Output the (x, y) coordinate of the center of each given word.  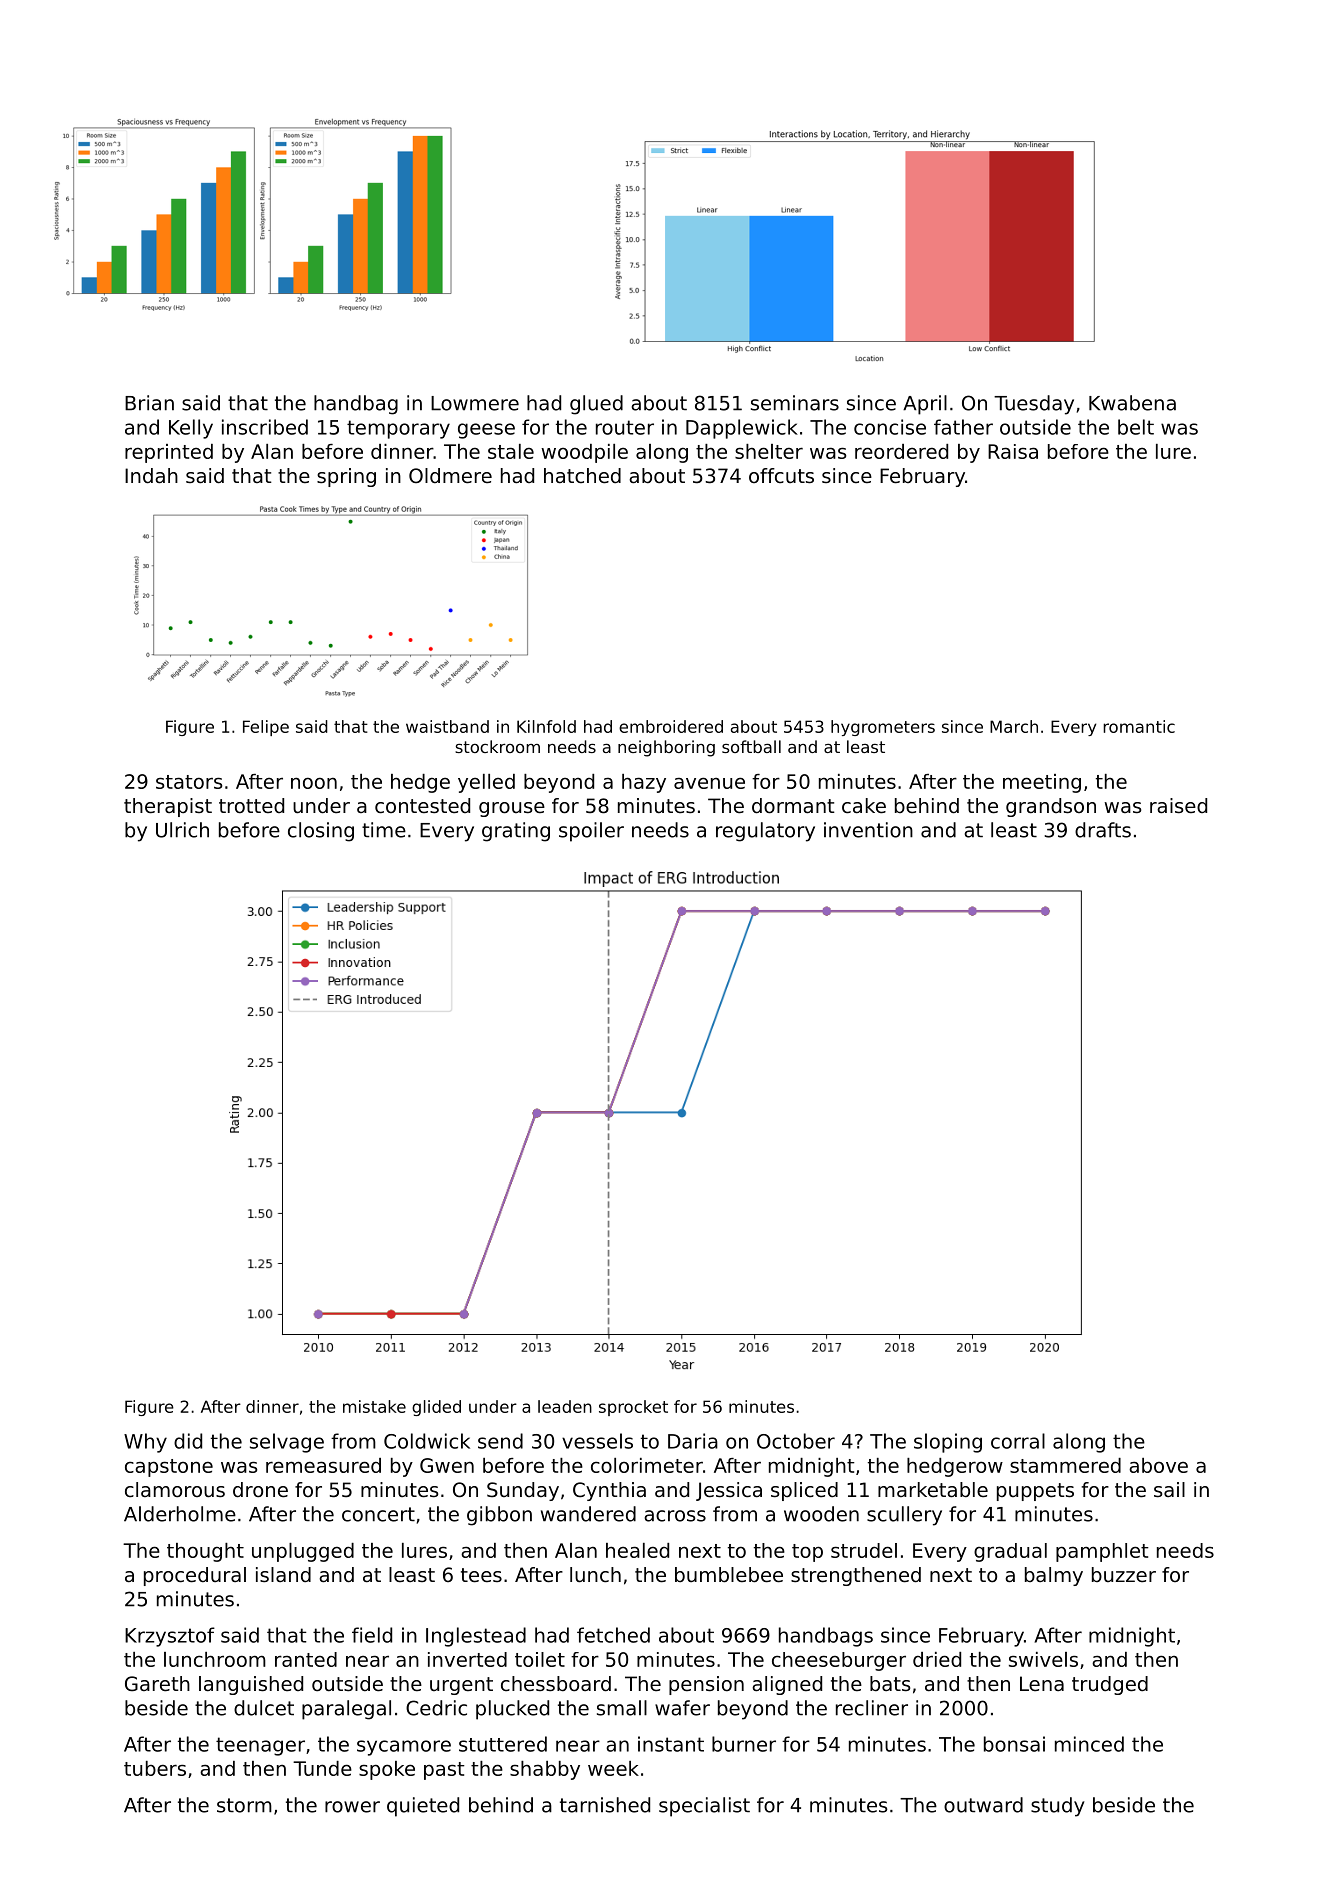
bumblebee (729, 1575)
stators (189, 782)
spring (346, 477)
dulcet (264, 1708)
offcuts (781, 476)
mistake (374, 1406)
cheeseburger (839, 1661)
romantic (1139, 726)
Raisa (1013, 451)
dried (937, 1659)
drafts (1103, 830)
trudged (1110, 1685)
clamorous (175, 1490)
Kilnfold (546, 726)
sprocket (633, 1408)
